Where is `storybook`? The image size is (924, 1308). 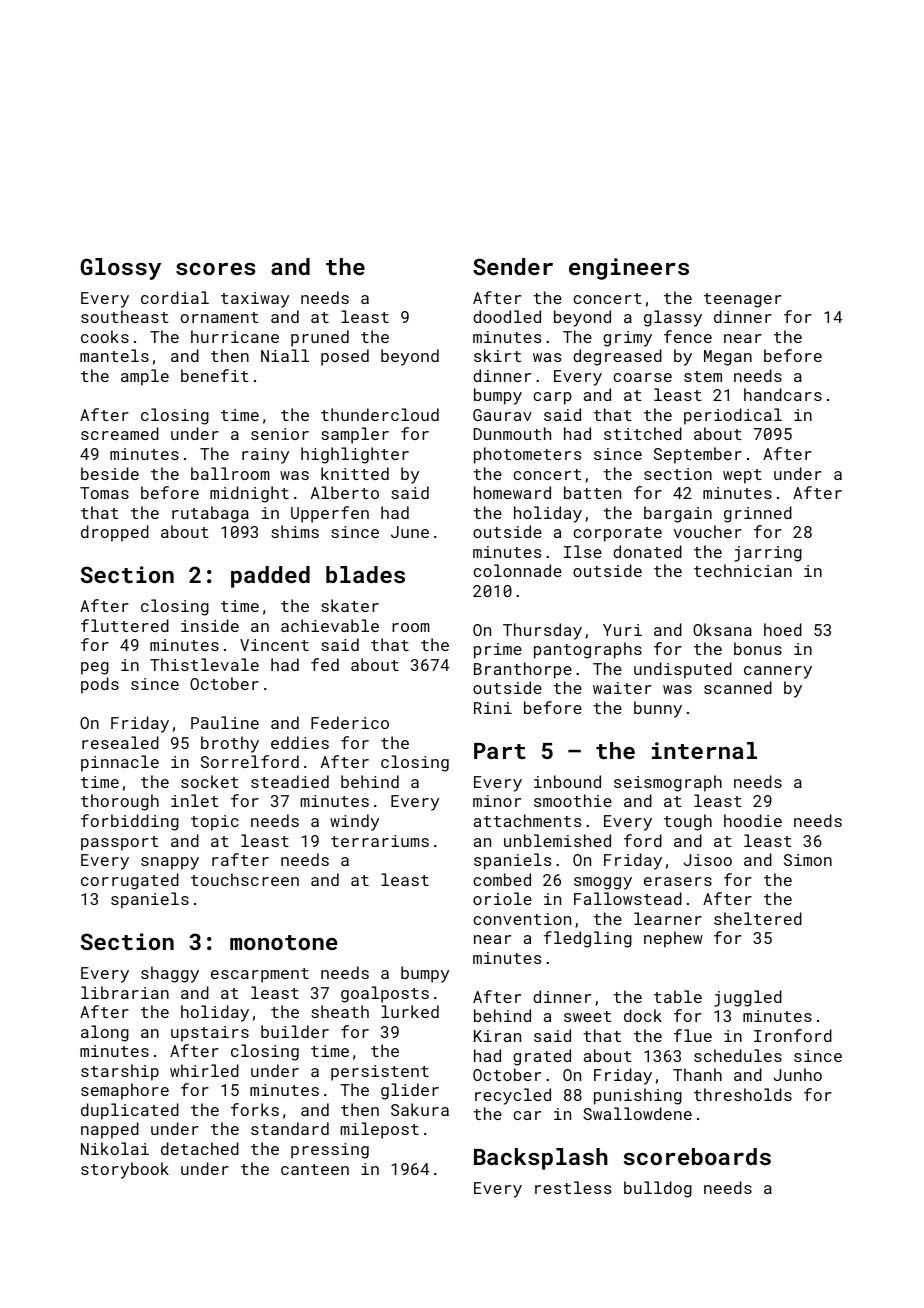 storybook is located at coordinates (125, 1170).
